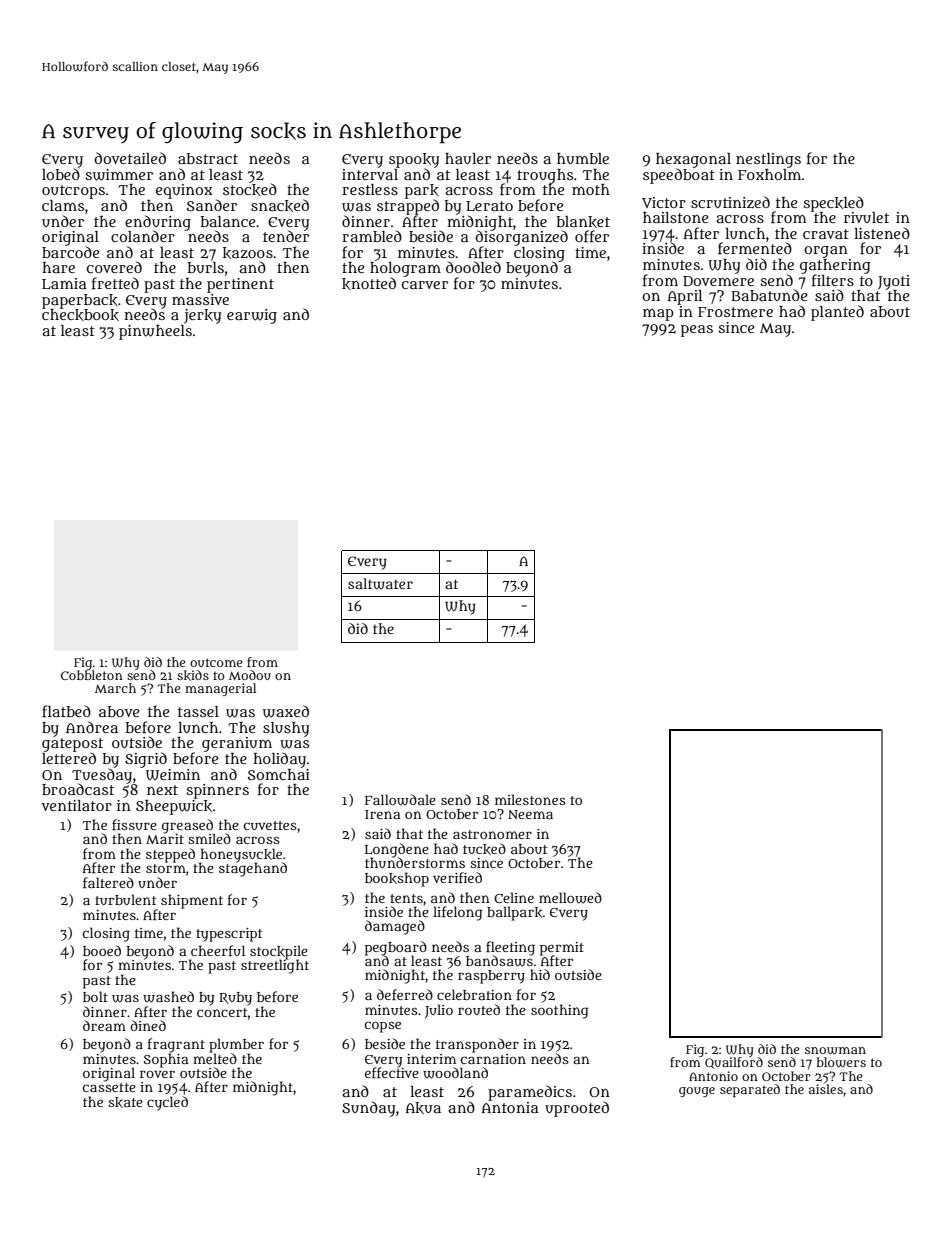 This page has height=1233, width=952. What do you see at coordinates (693, 160) in the page?
I see `hexagonal` at bounding box center [693, 160].
